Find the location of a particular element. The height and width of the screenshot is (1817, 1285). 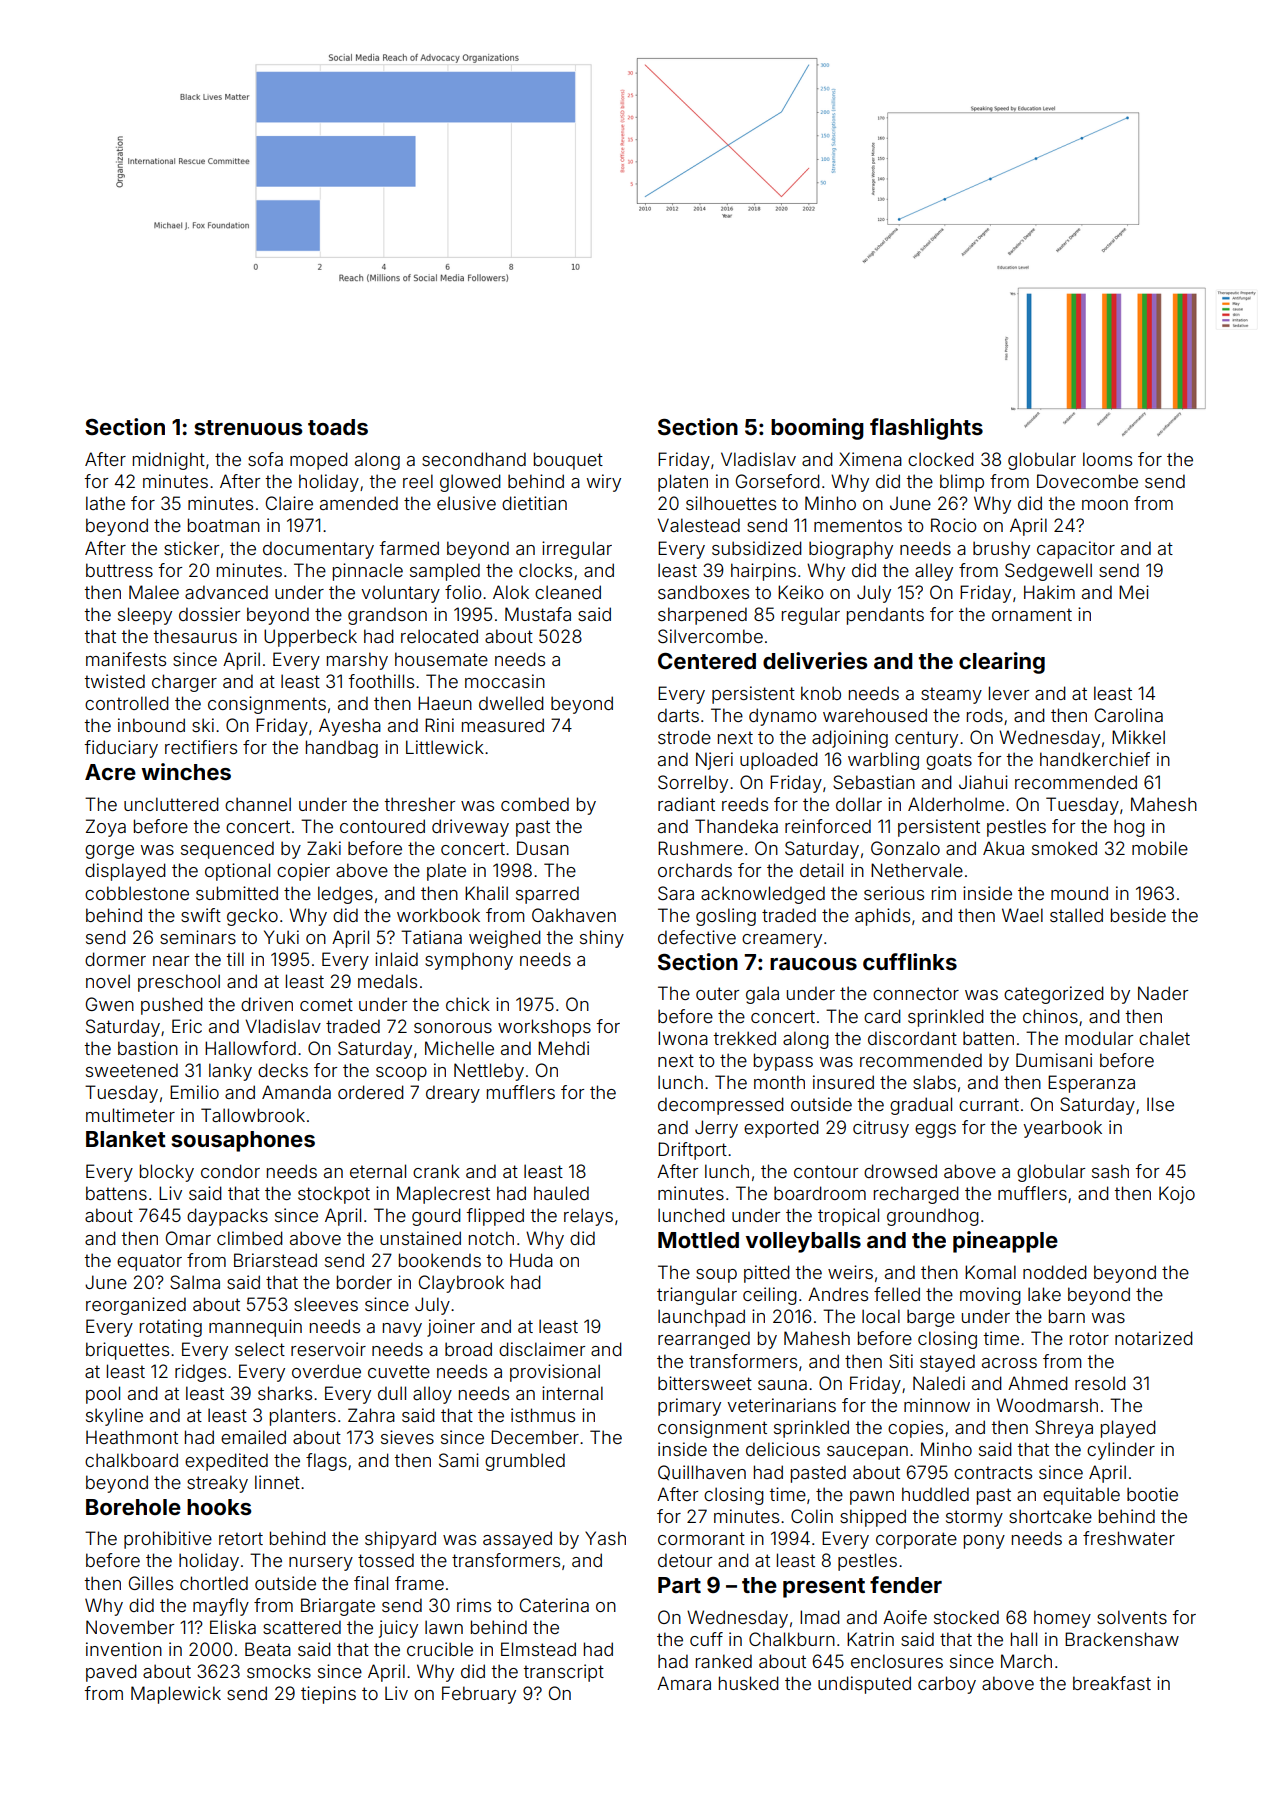

prohibitive is located at coordinates (168, 1540).
